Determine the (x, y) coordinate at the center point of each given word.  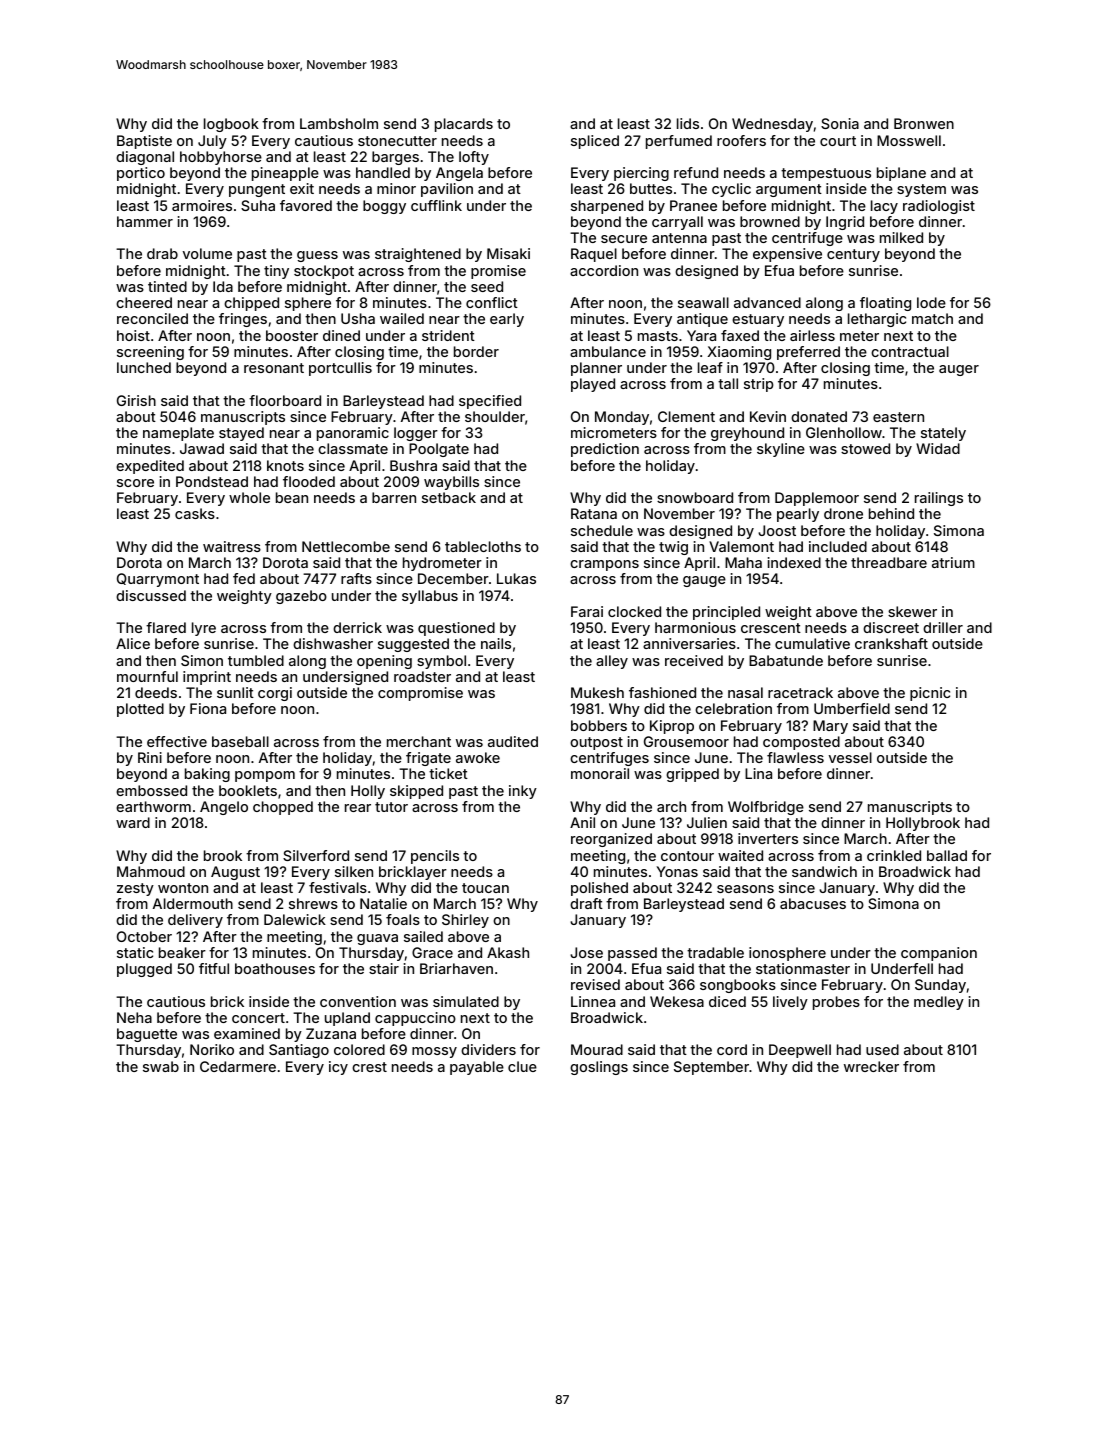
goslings (599, 1068)
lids (688, 123)
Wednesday (772, 125)
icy (338, 1068)
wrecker (871, 1066)
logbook (231, 125)
